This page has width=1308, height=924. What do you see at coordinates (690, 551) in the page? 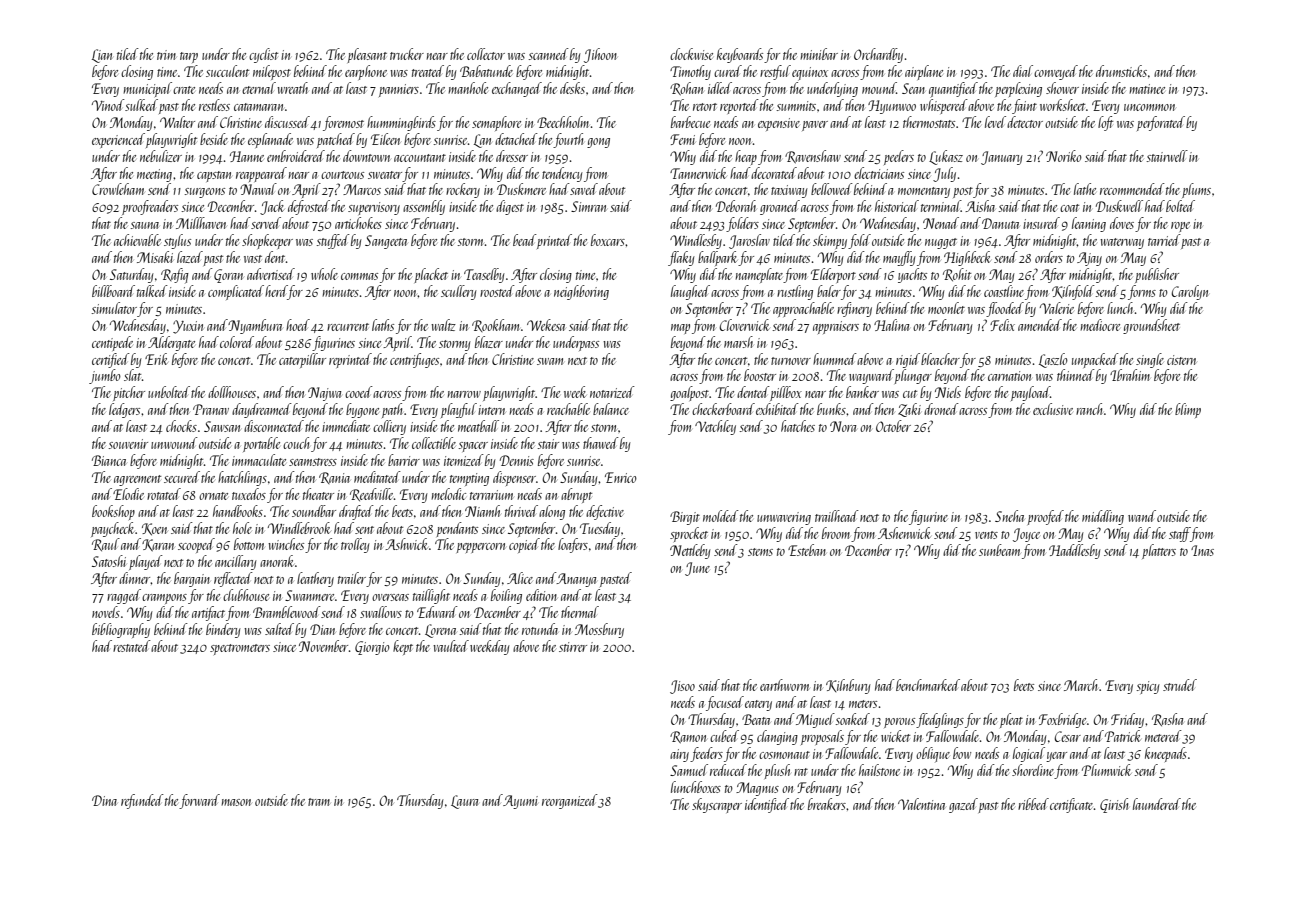
I see `Nettleby` at bounding box center [690, 551].
